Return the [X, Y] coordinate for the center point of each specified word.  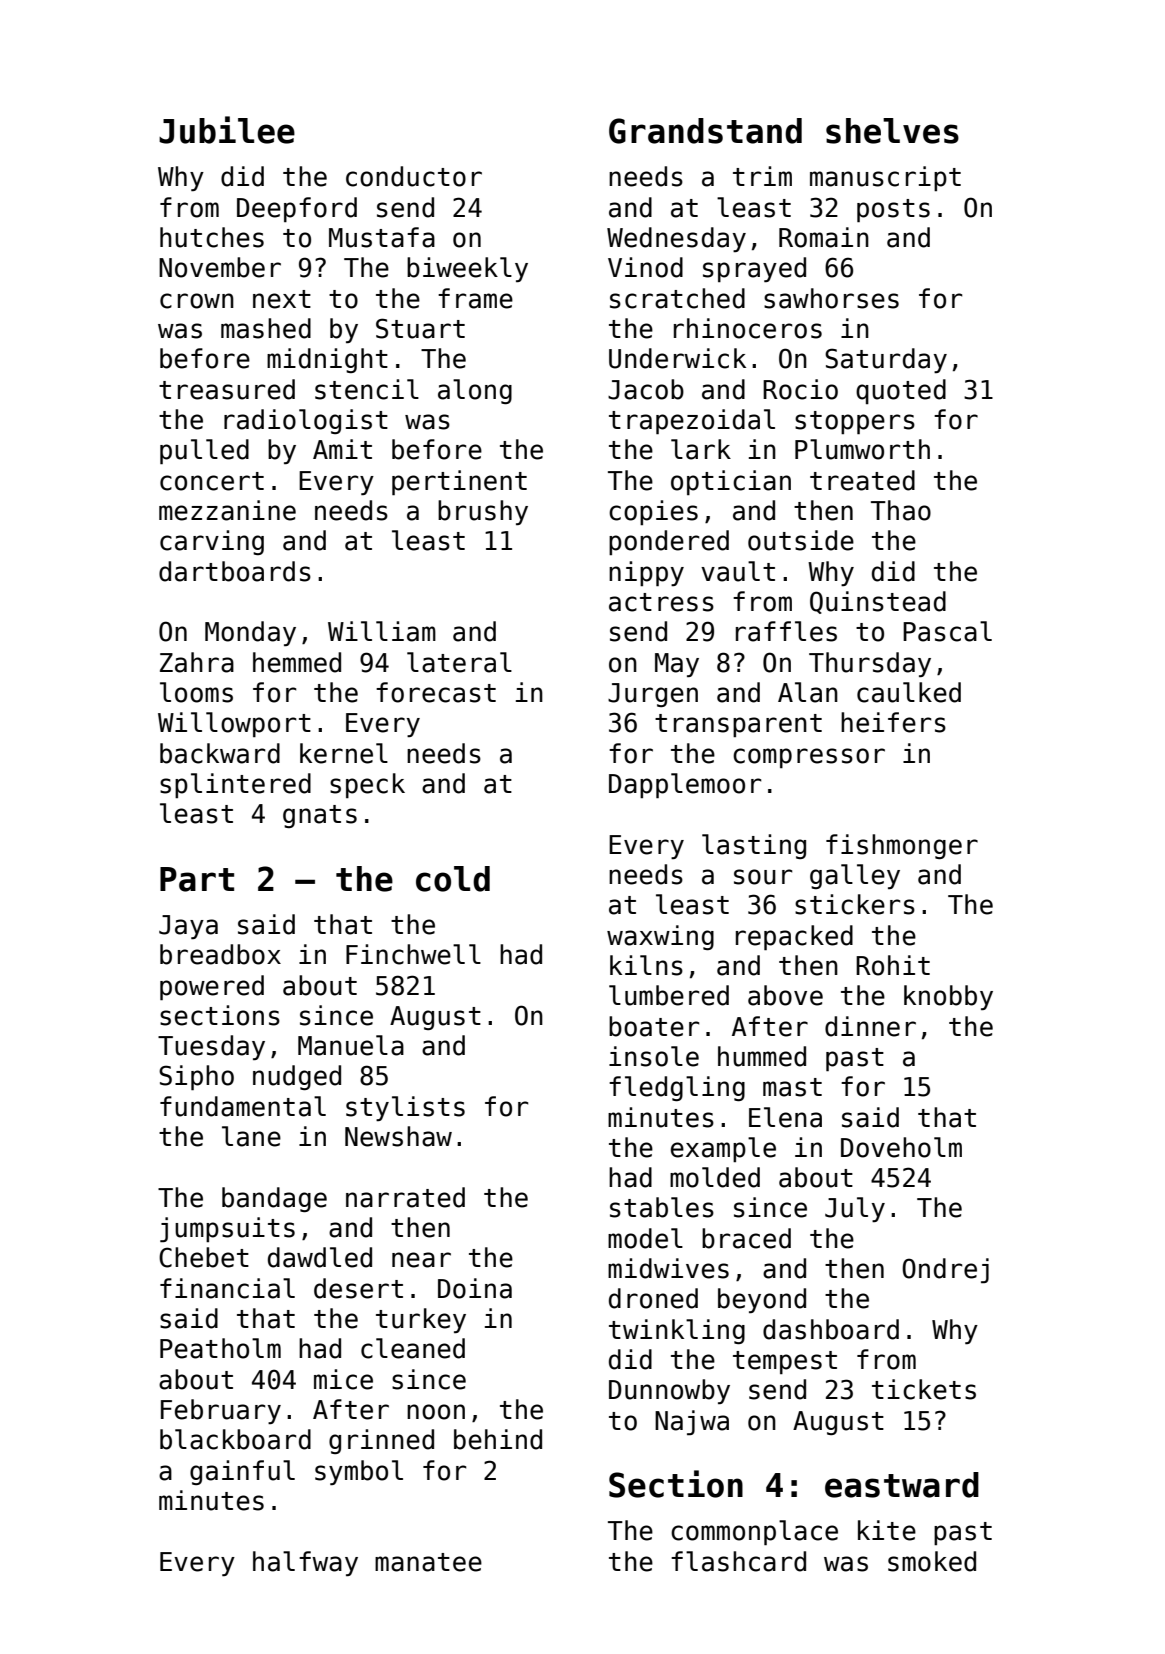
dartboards [235, 571]
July [855, 1209]
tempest [785, 1362]
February [221, 1411]
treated [862, 480]
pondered [669, 542]
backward [220, 753]
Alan [808, 692]
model [645, 1238]
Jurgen [653, 695]
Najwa [692, 1423]
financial [227, 1288]
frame [475, 298]
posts [893, 210]
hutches [212, 237]
